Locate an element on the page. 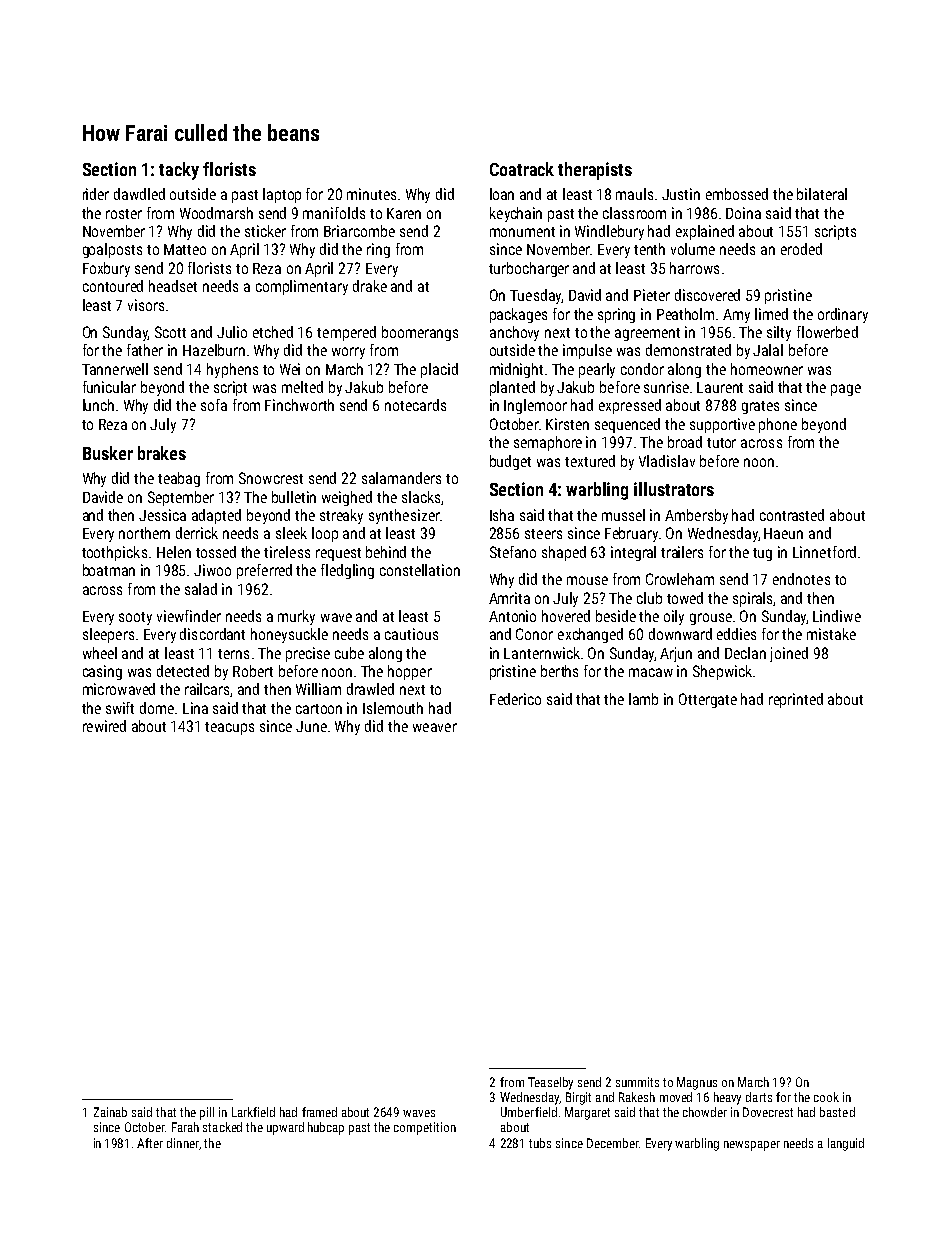  sticker is located at coordinates (265, 231).
